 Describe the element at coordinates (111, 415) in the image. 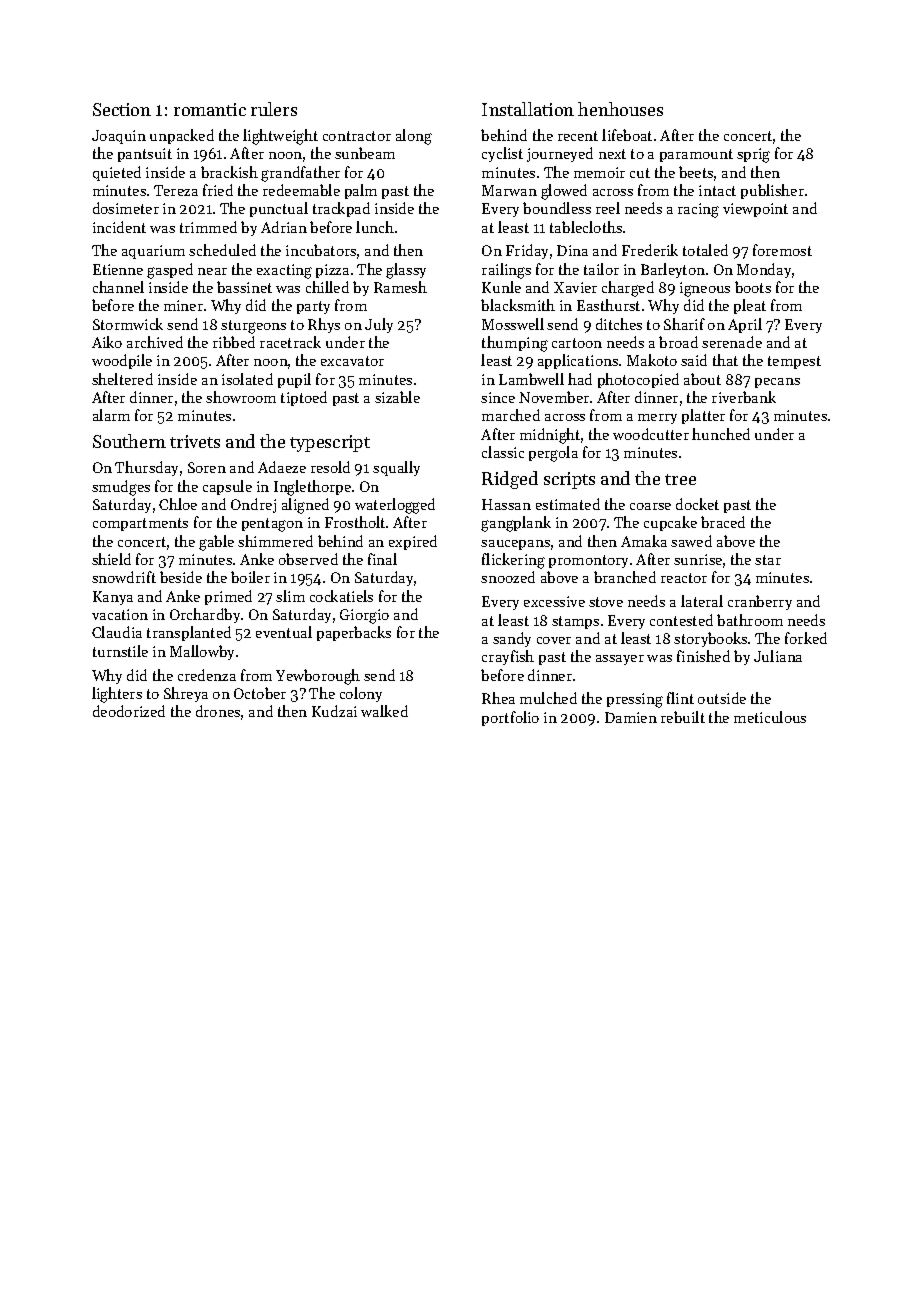

I see `alarm` at that location.
